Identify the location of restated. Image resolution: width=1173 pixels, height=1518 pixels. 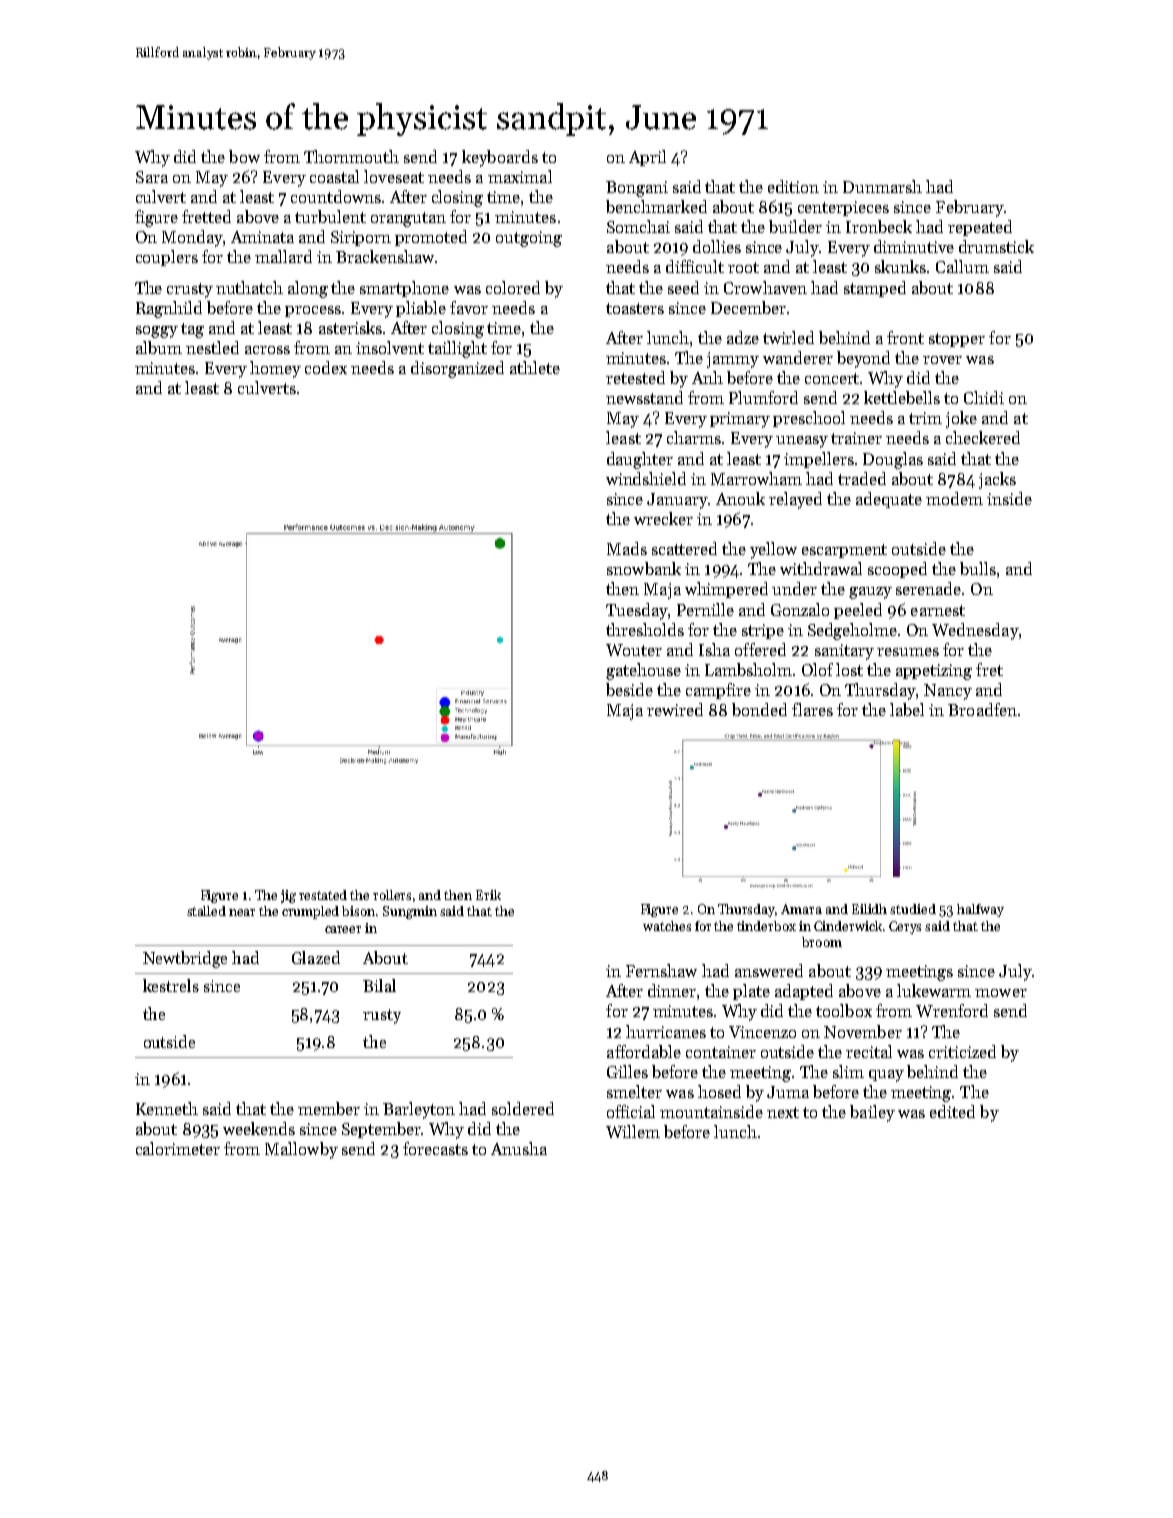
(323, 895).
